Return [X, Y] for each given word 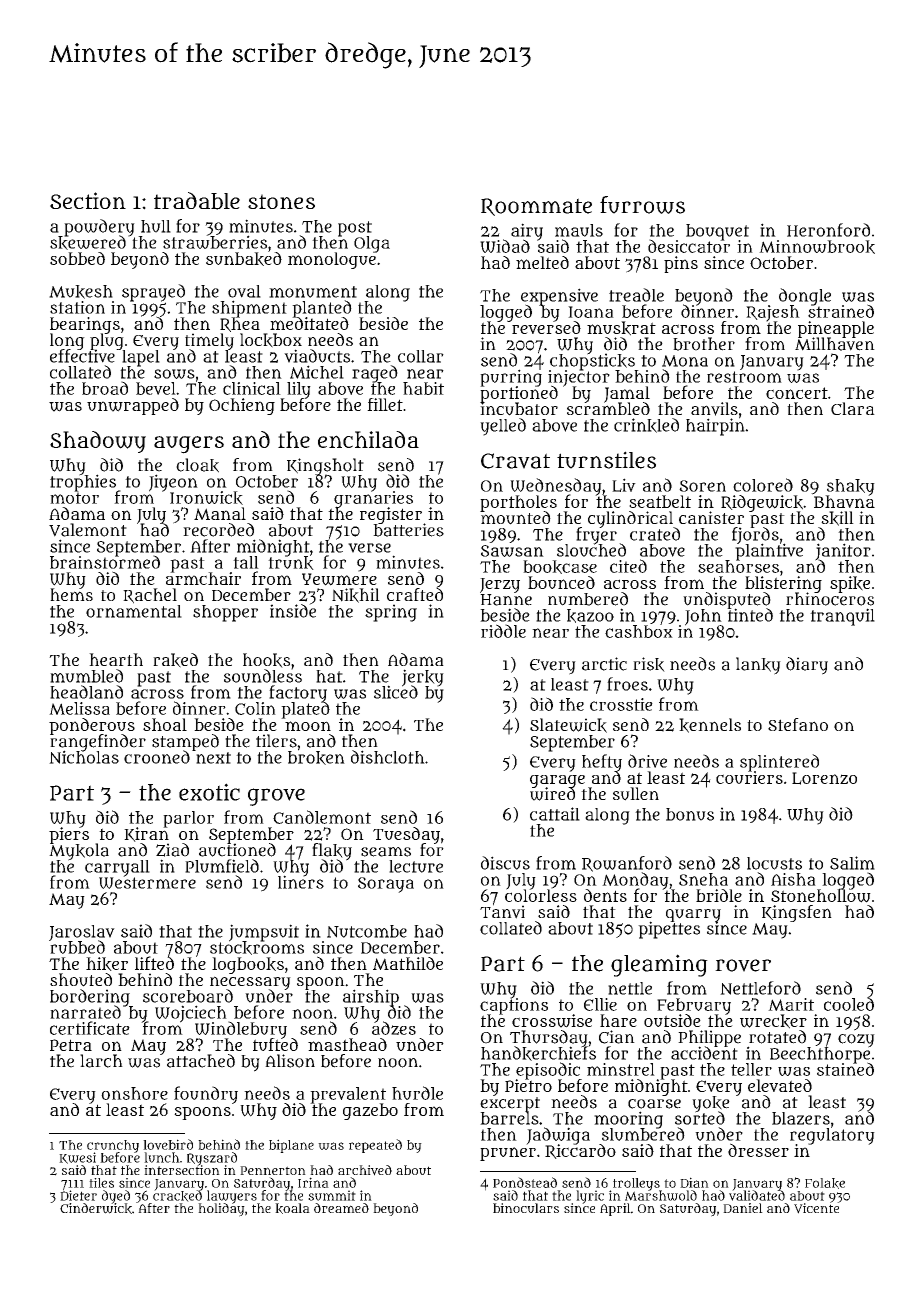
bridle [719, 895]
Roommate [536, 207]
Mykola [79, 852]
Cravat [515, 461]
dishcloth [388, 757]
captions [514, 1006]
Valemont [88, 530]
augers [189, 445]
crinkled [646, 425]
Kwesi [77, 1158]
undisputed [727, 600]
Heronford [828, 230]
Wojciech [192, 1013]
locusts [774, 863]
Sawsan [512, 551]
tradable [197, 201]
